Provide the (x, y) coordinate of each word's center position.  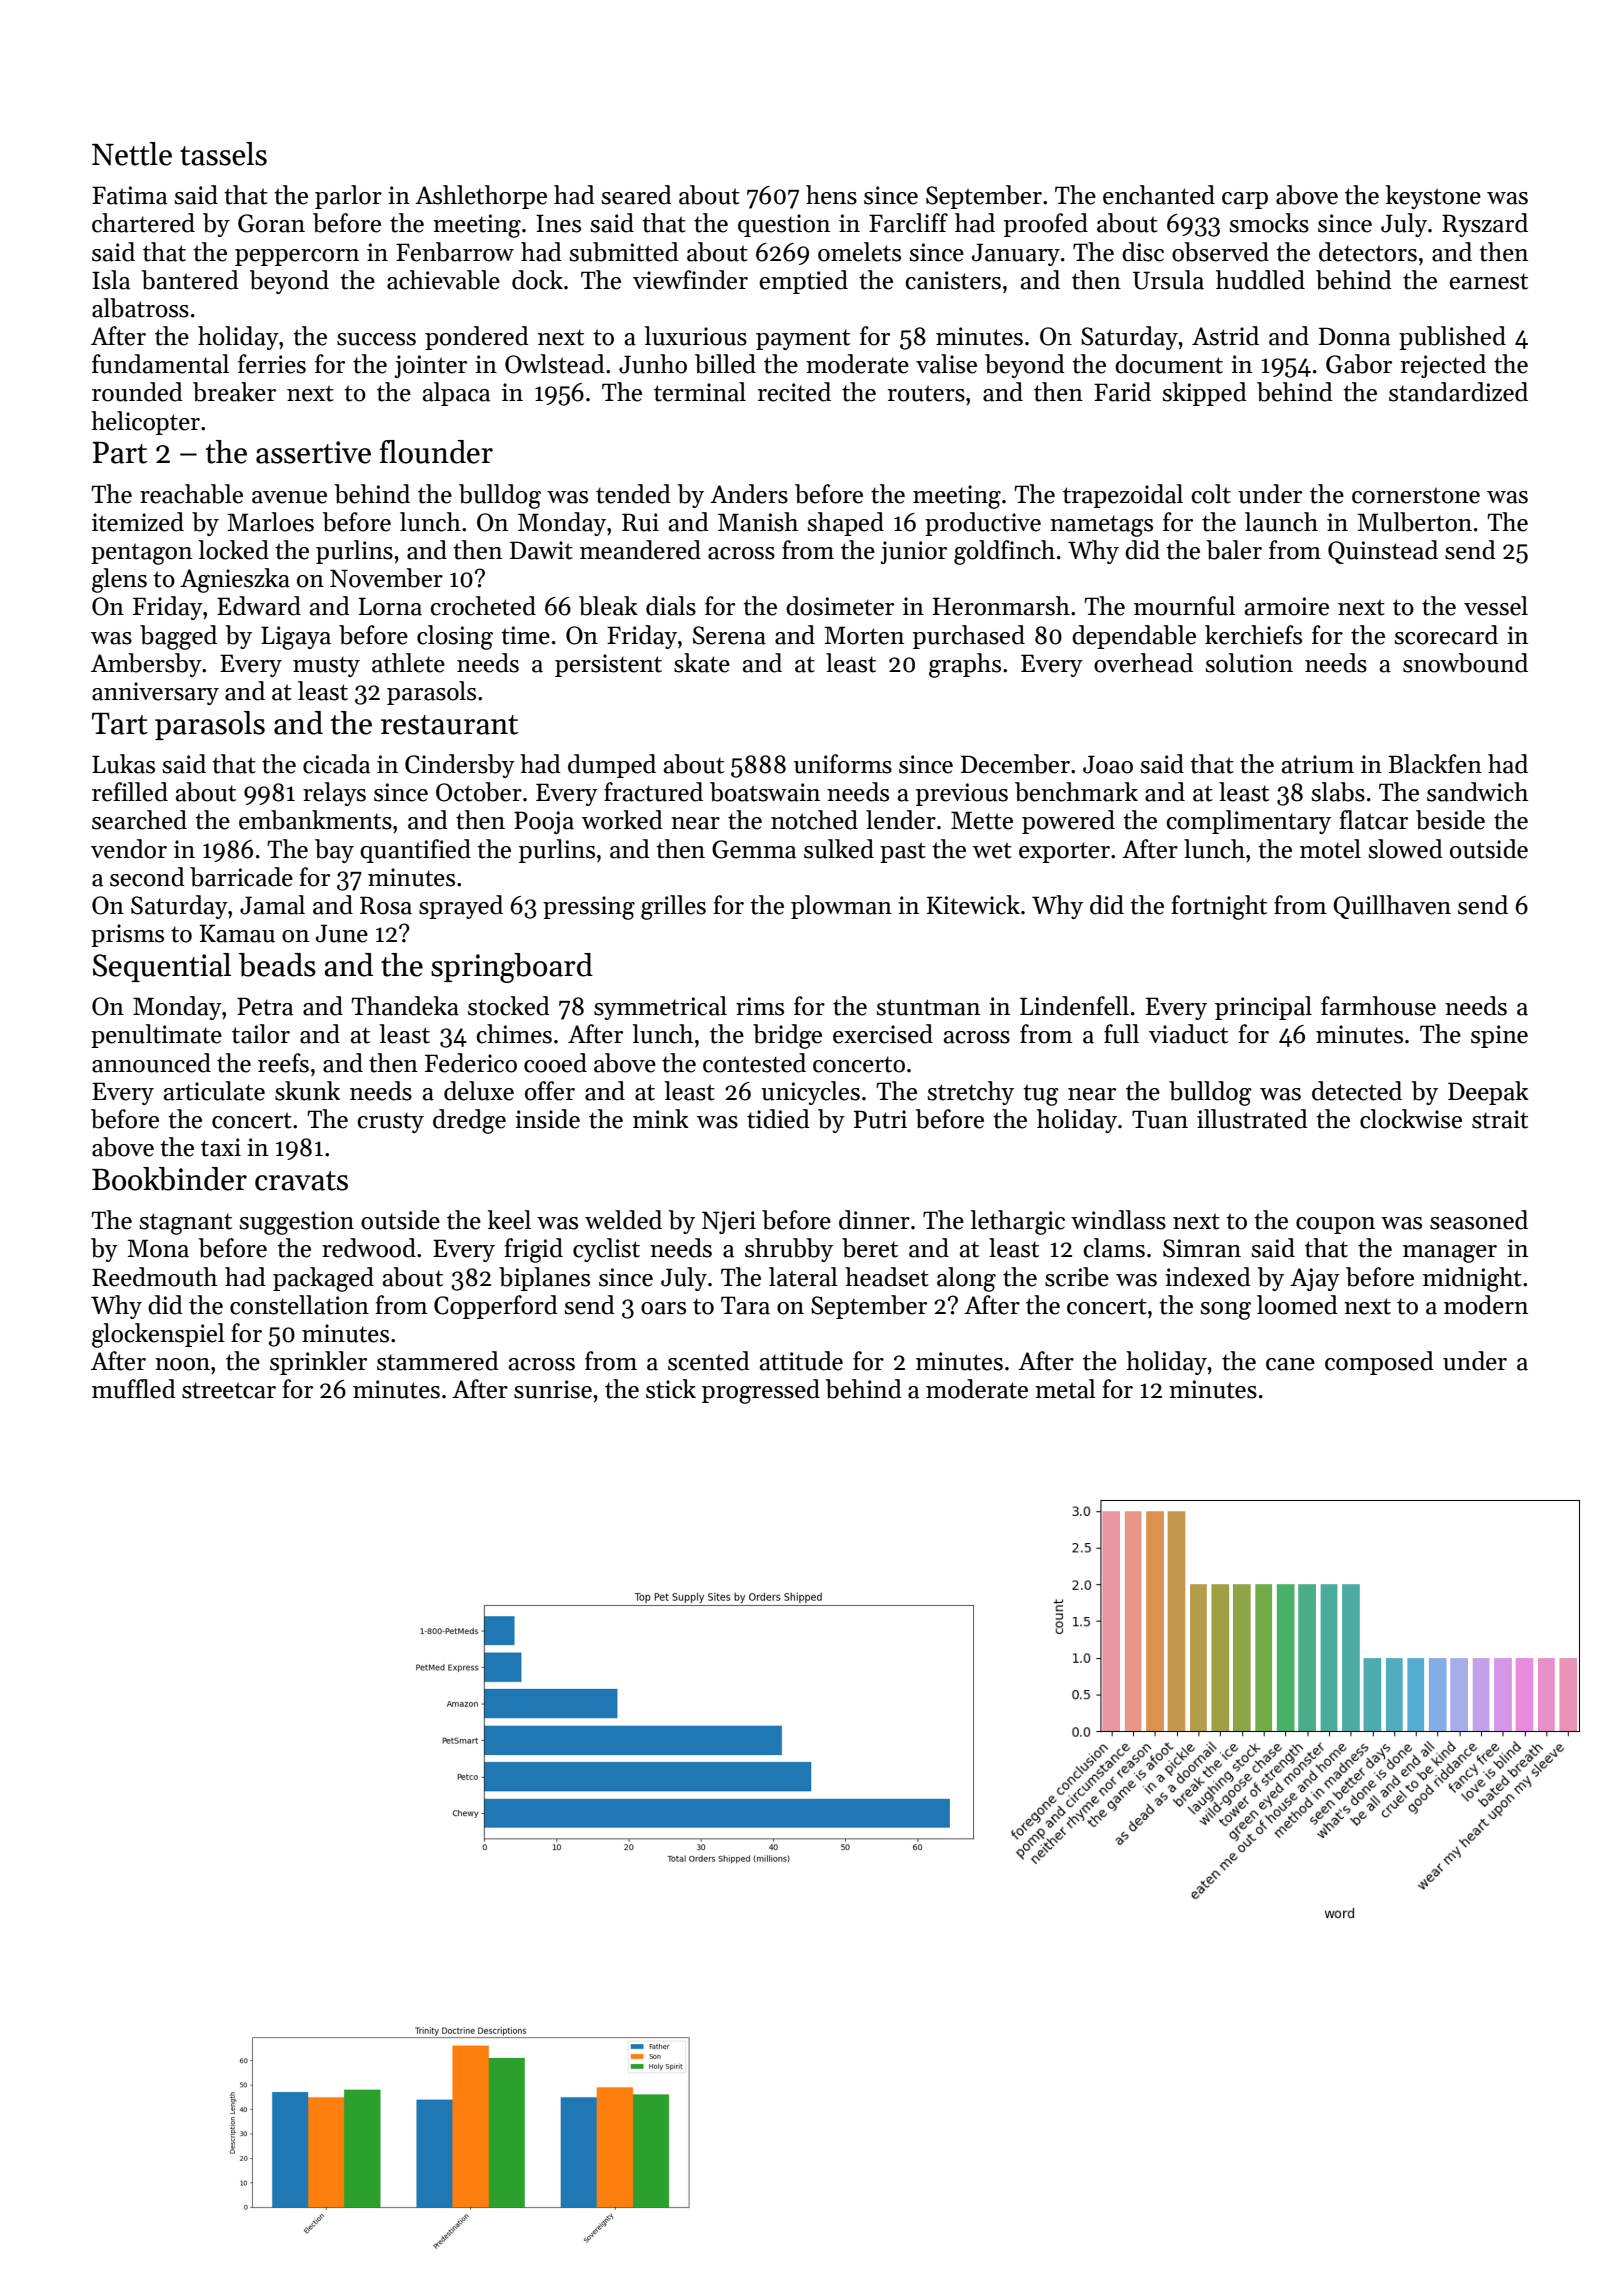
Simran (1202, 1248)
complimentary (1248, 822)
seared (636, 195)
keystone (1433, 197)
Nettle (132, 154)
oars (663, 1308)
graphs (965, 665)
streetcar (229, 1390)
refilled (130, 792)
